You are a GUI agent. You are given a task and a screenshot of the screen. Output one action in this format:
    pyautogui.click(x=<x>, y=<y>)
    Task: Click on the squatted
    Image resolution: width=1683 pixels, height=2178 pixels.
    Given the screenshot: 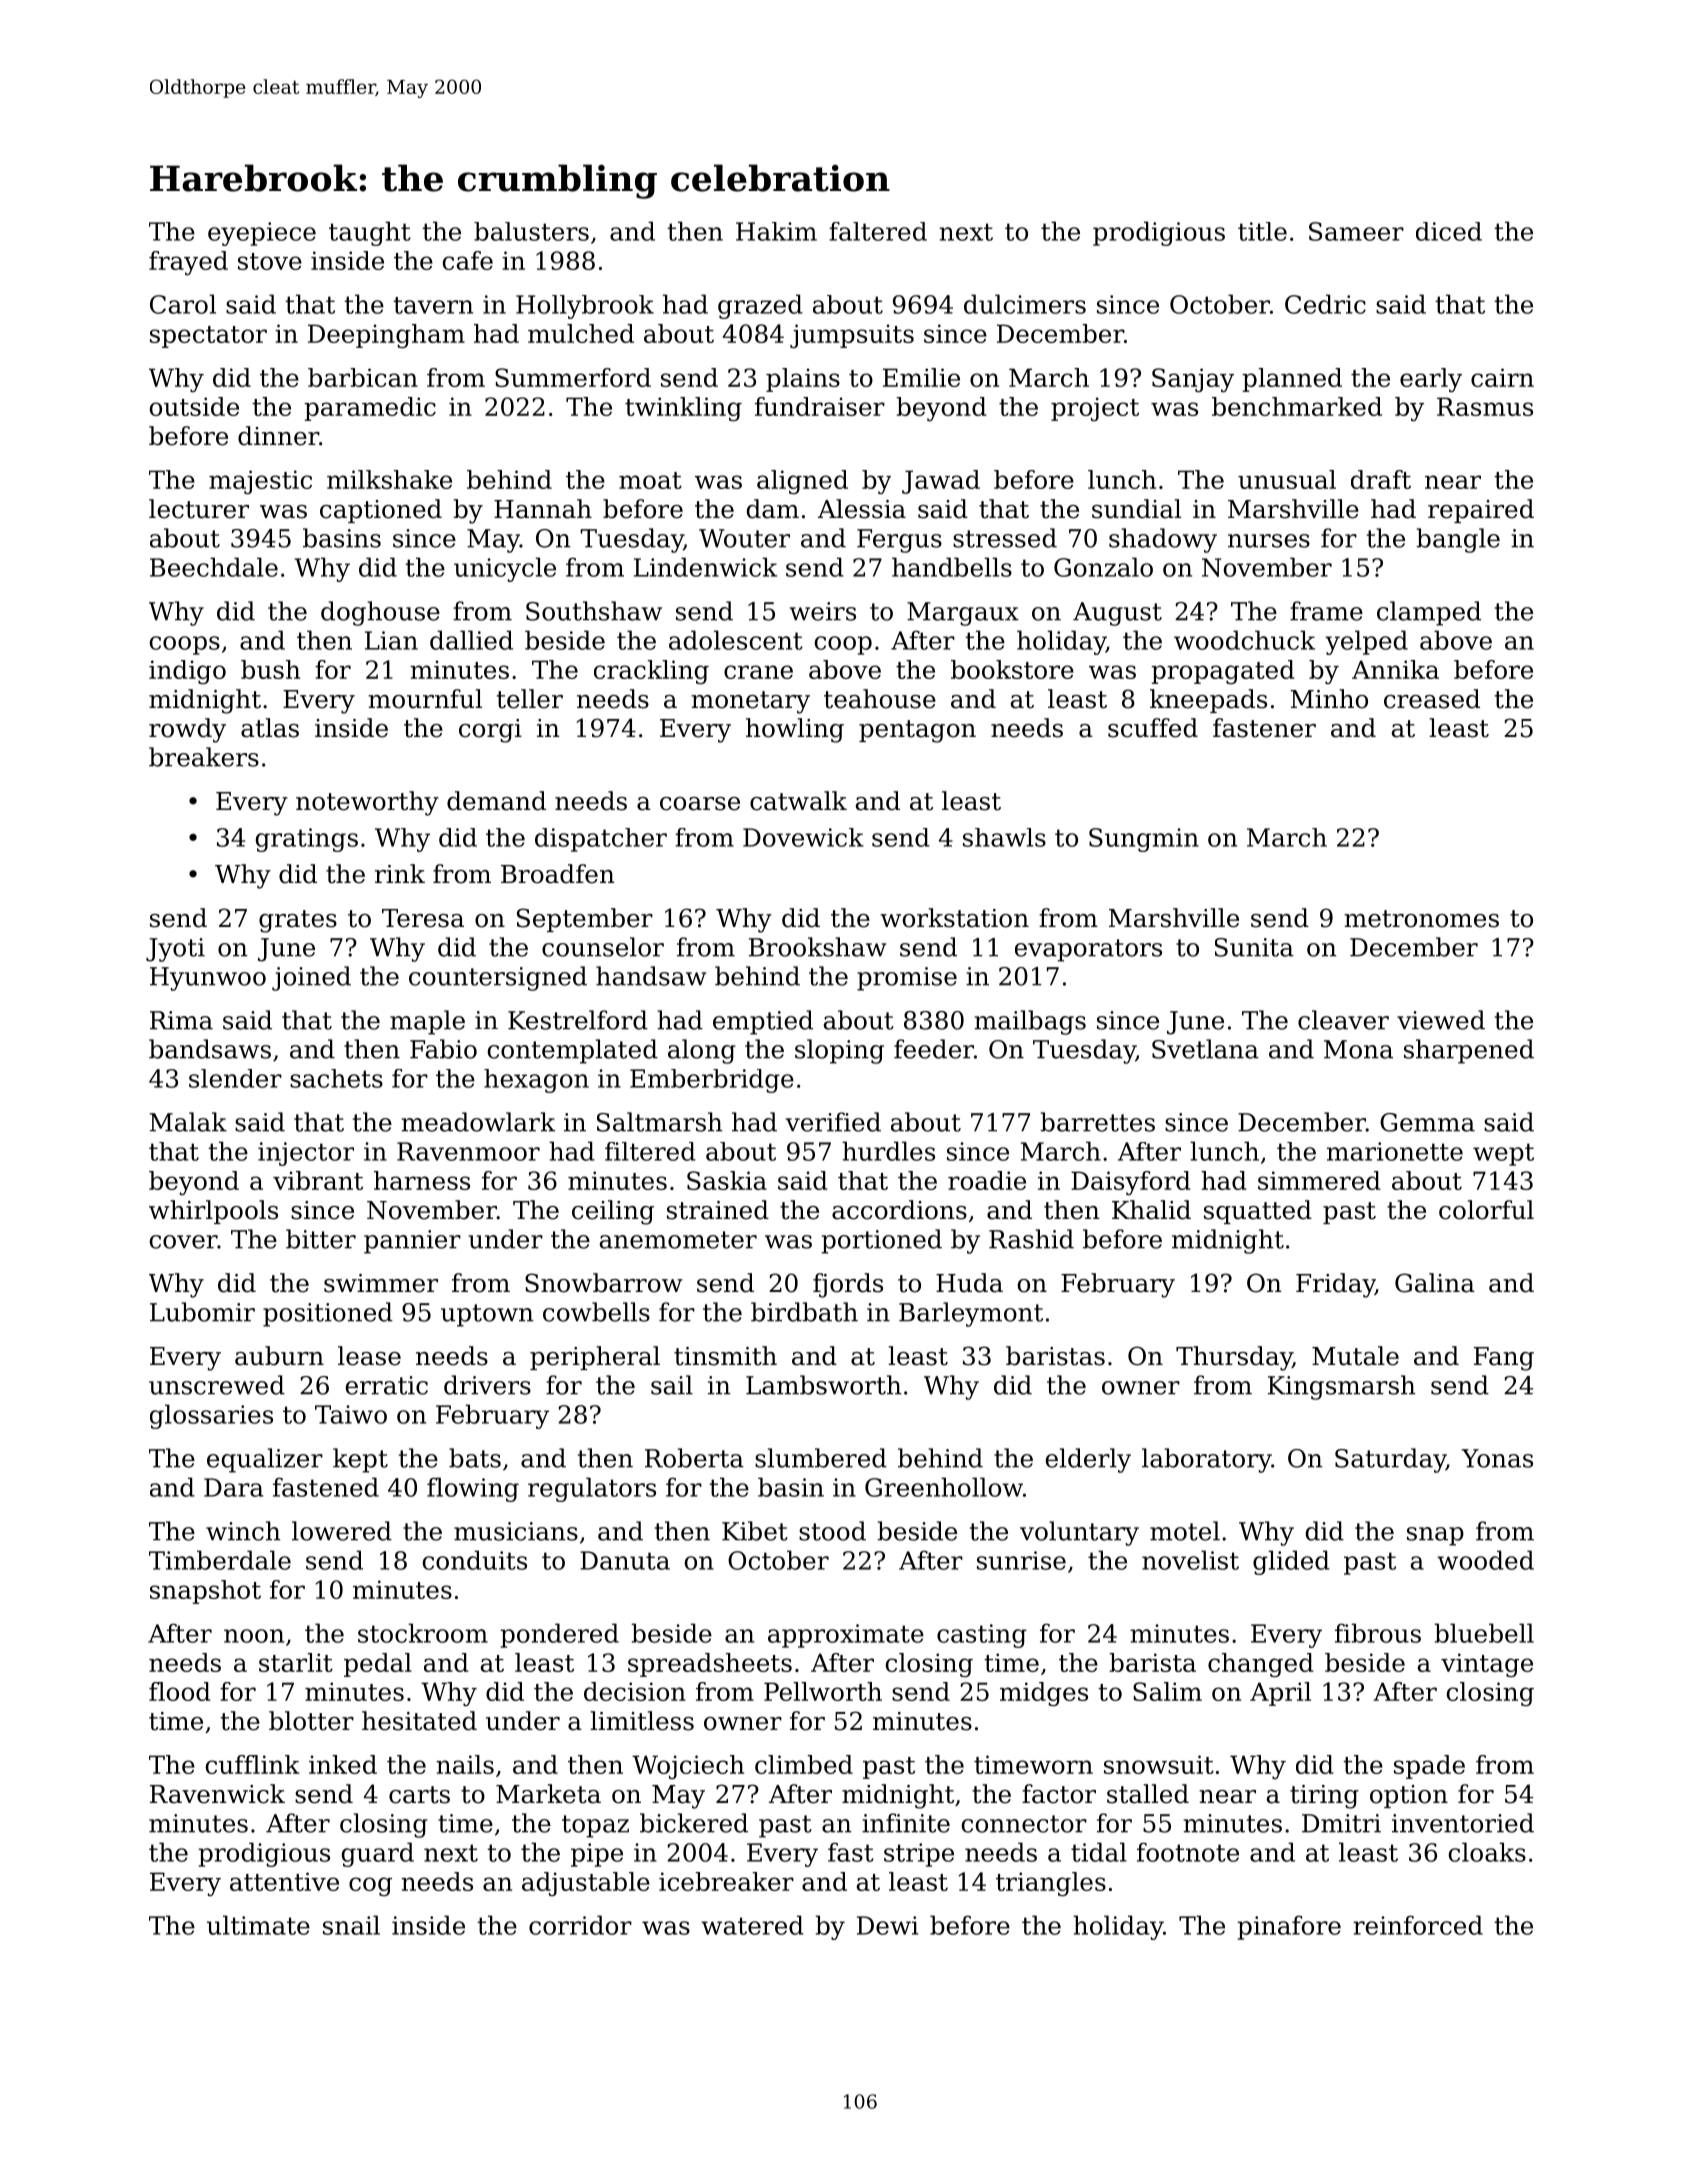 What is the action you would take?
    pyautogui.click(x=1258, y=1212)
